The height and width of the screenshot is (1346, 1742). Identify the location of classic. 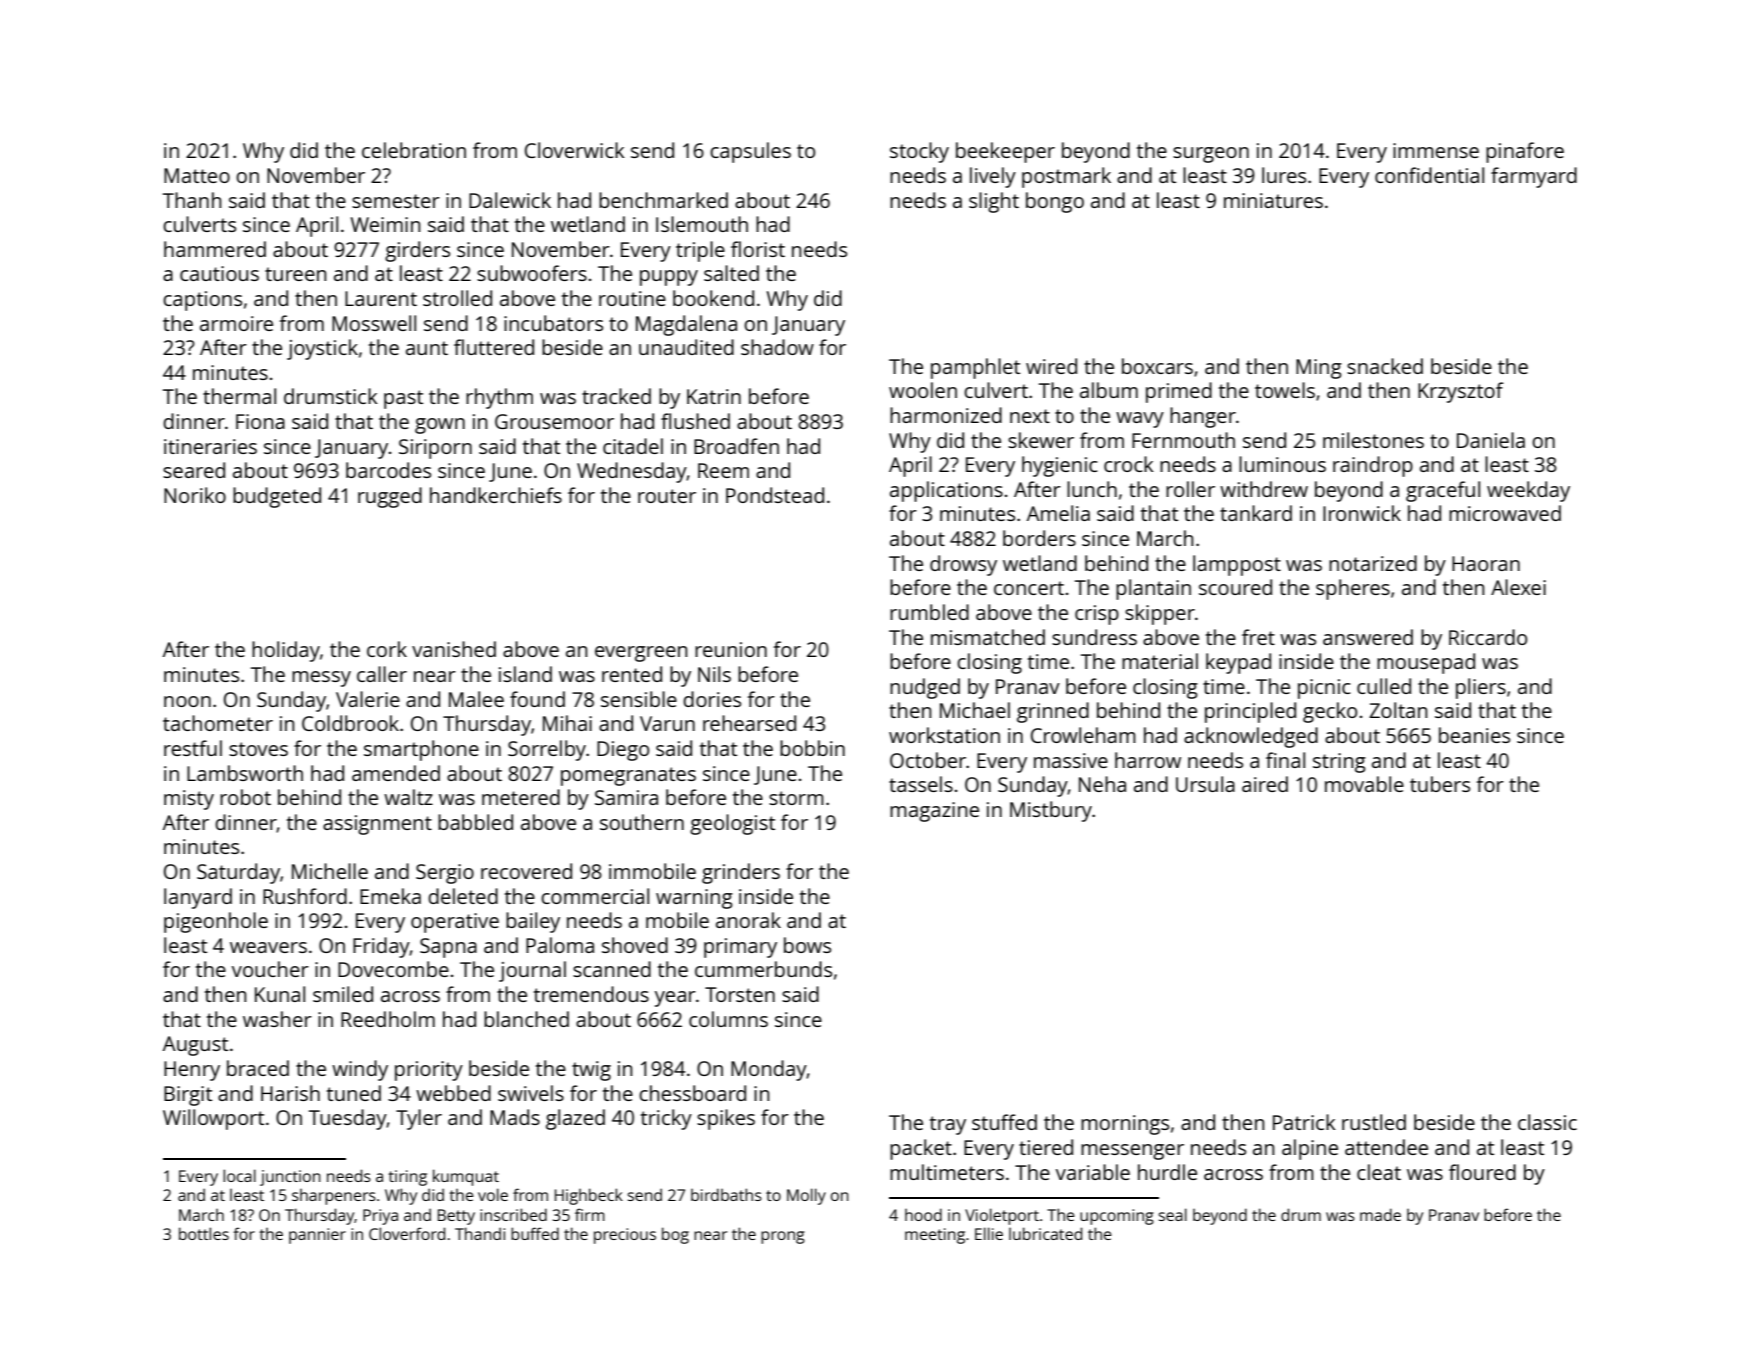
(1547, 1122).
